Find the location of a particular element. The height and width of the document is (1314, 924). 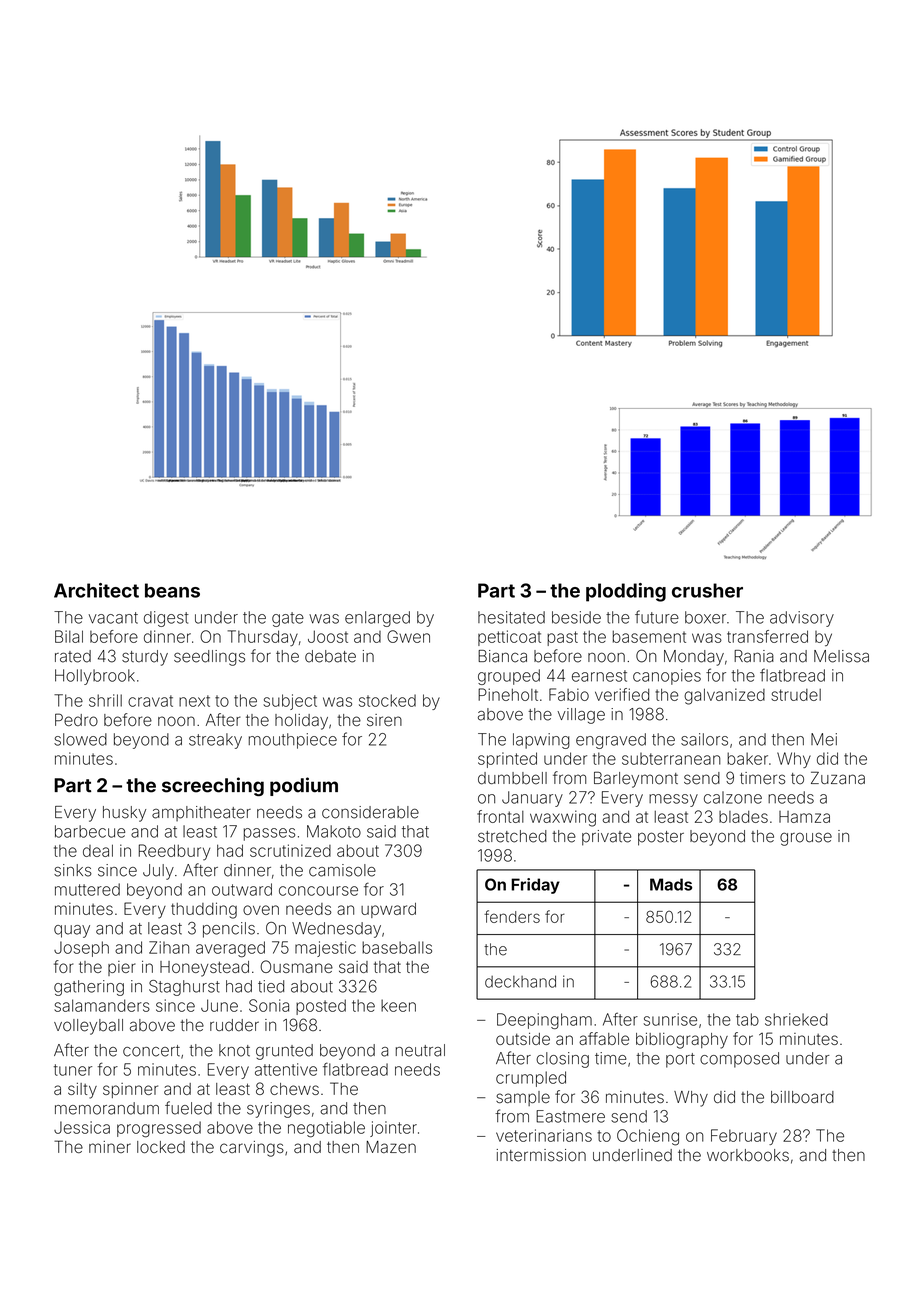

Mads is located at coordinates (671, 884).
